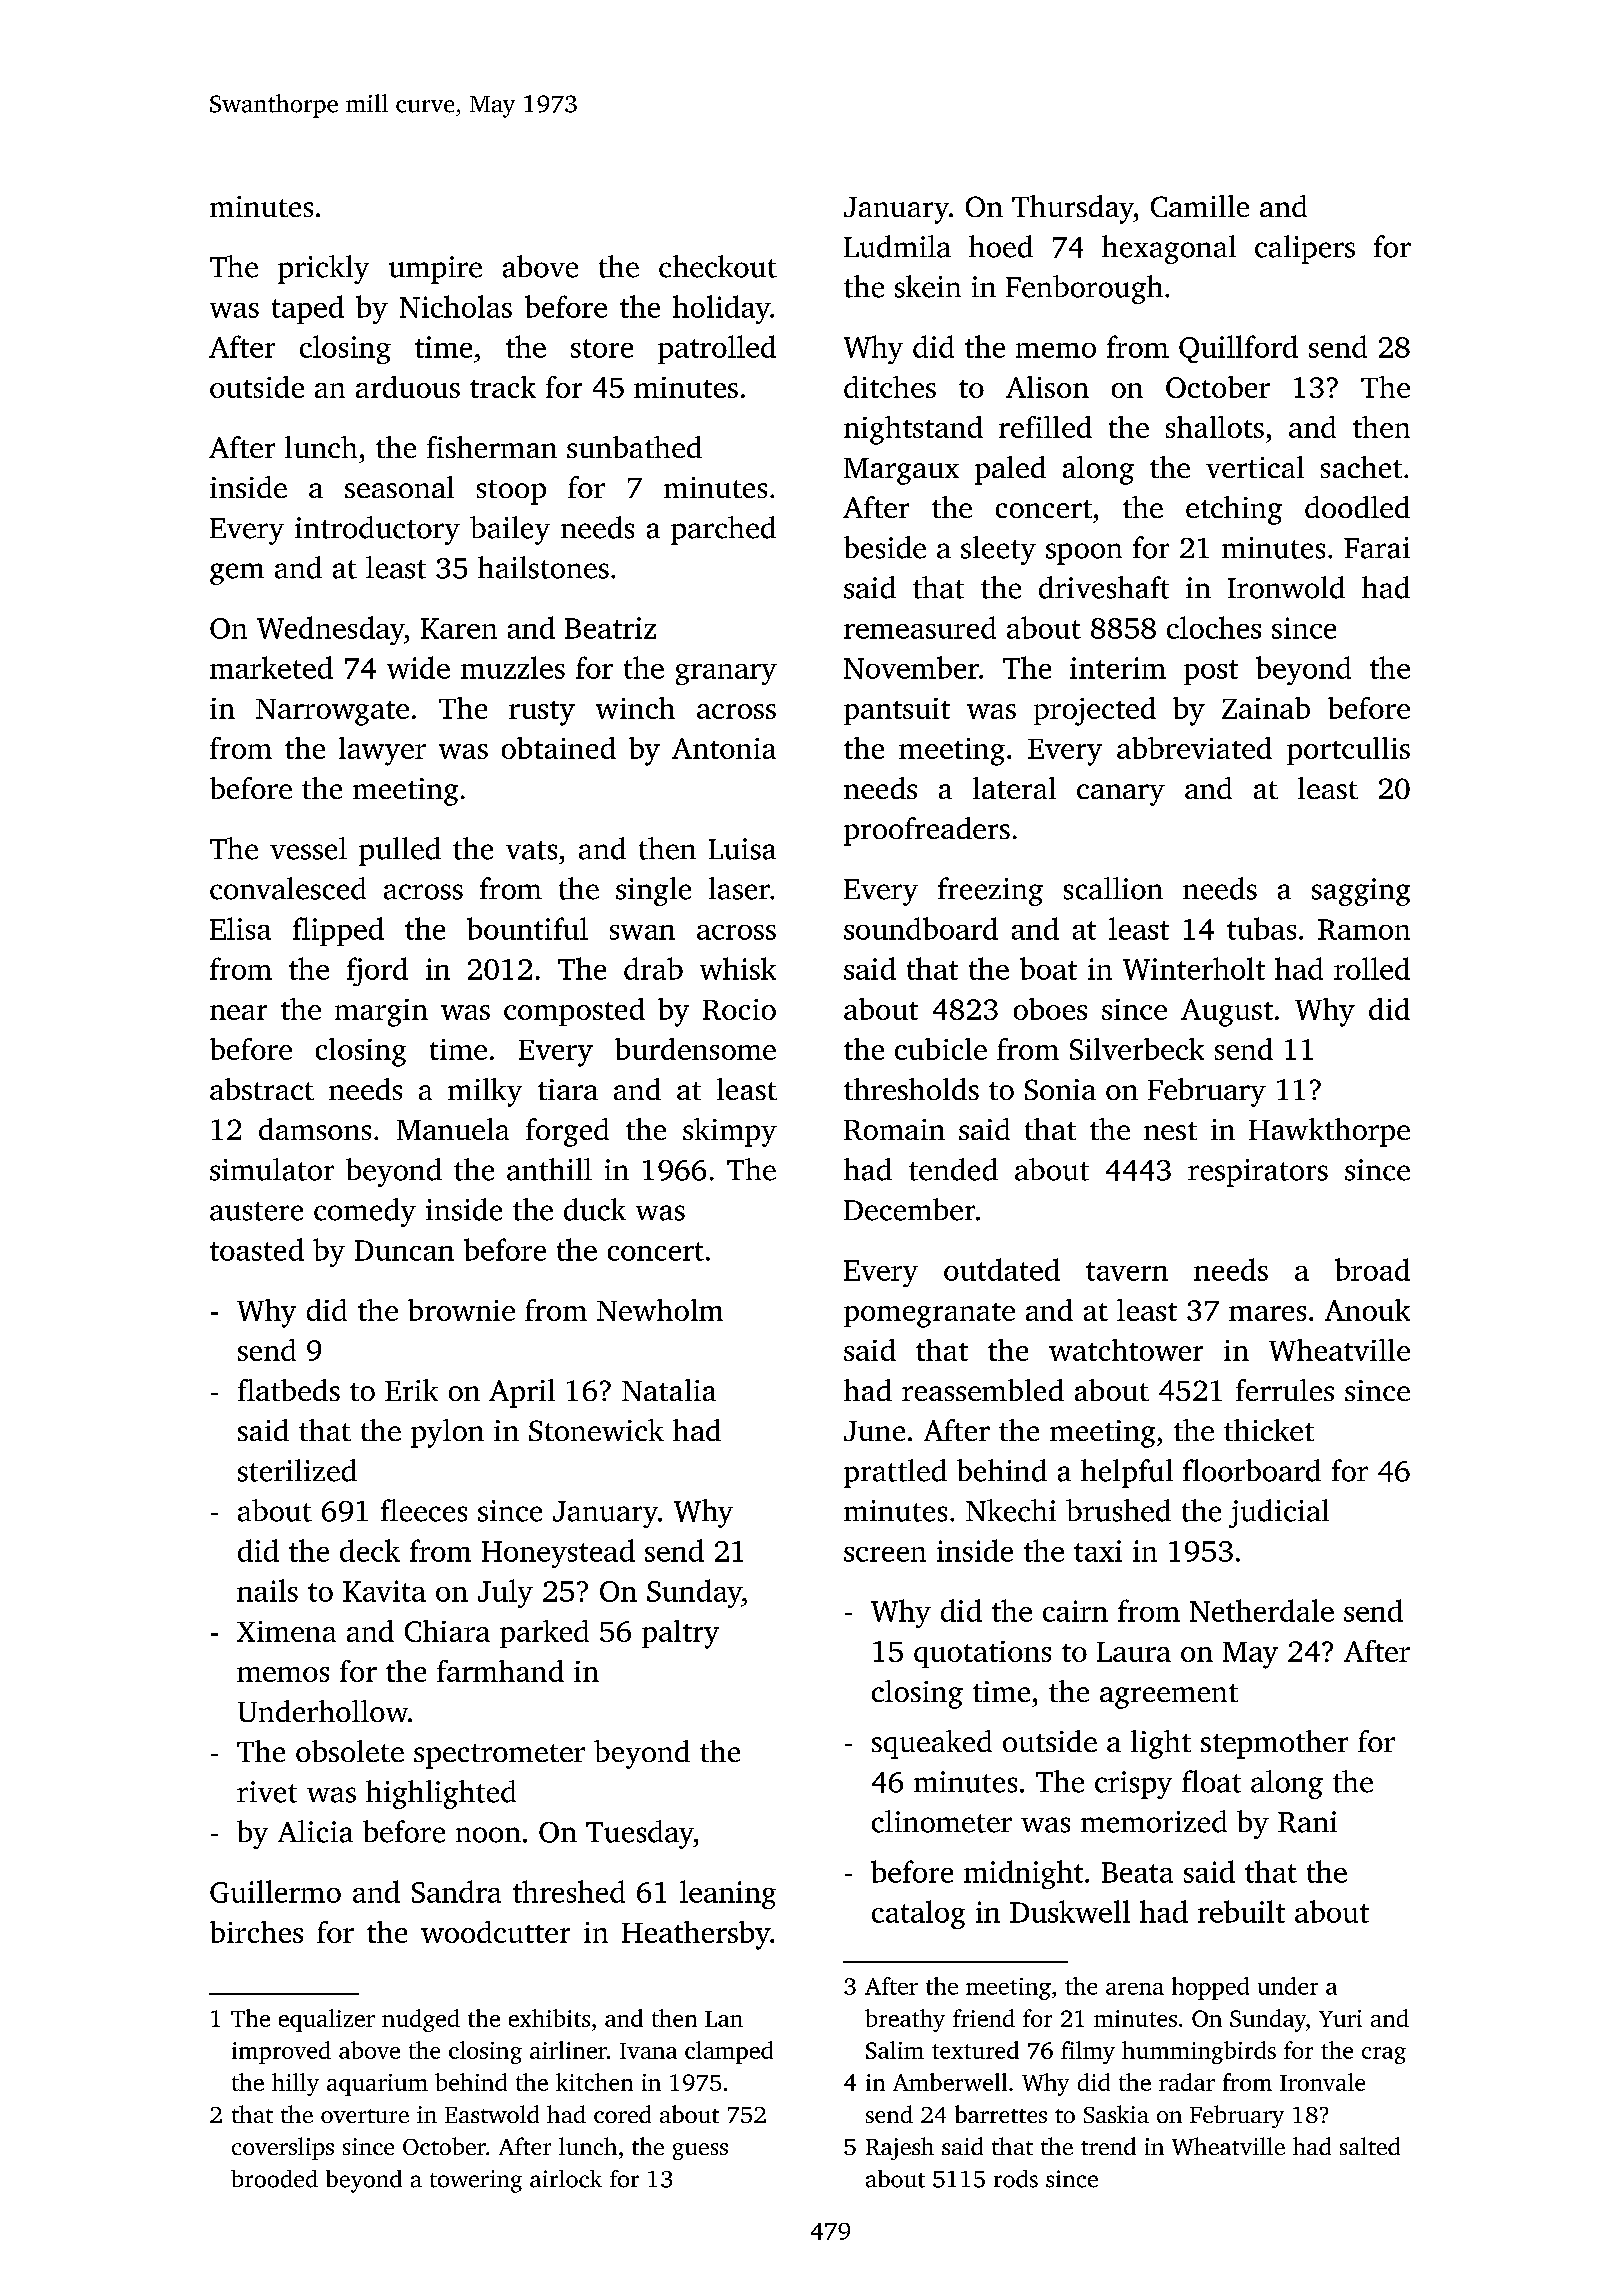 This screenshot has height=2292, width=1620. What do you see at coordinates (1127, 1473) in the screenshot?
I see `helpful` at bounding box center [1127, 1473].
